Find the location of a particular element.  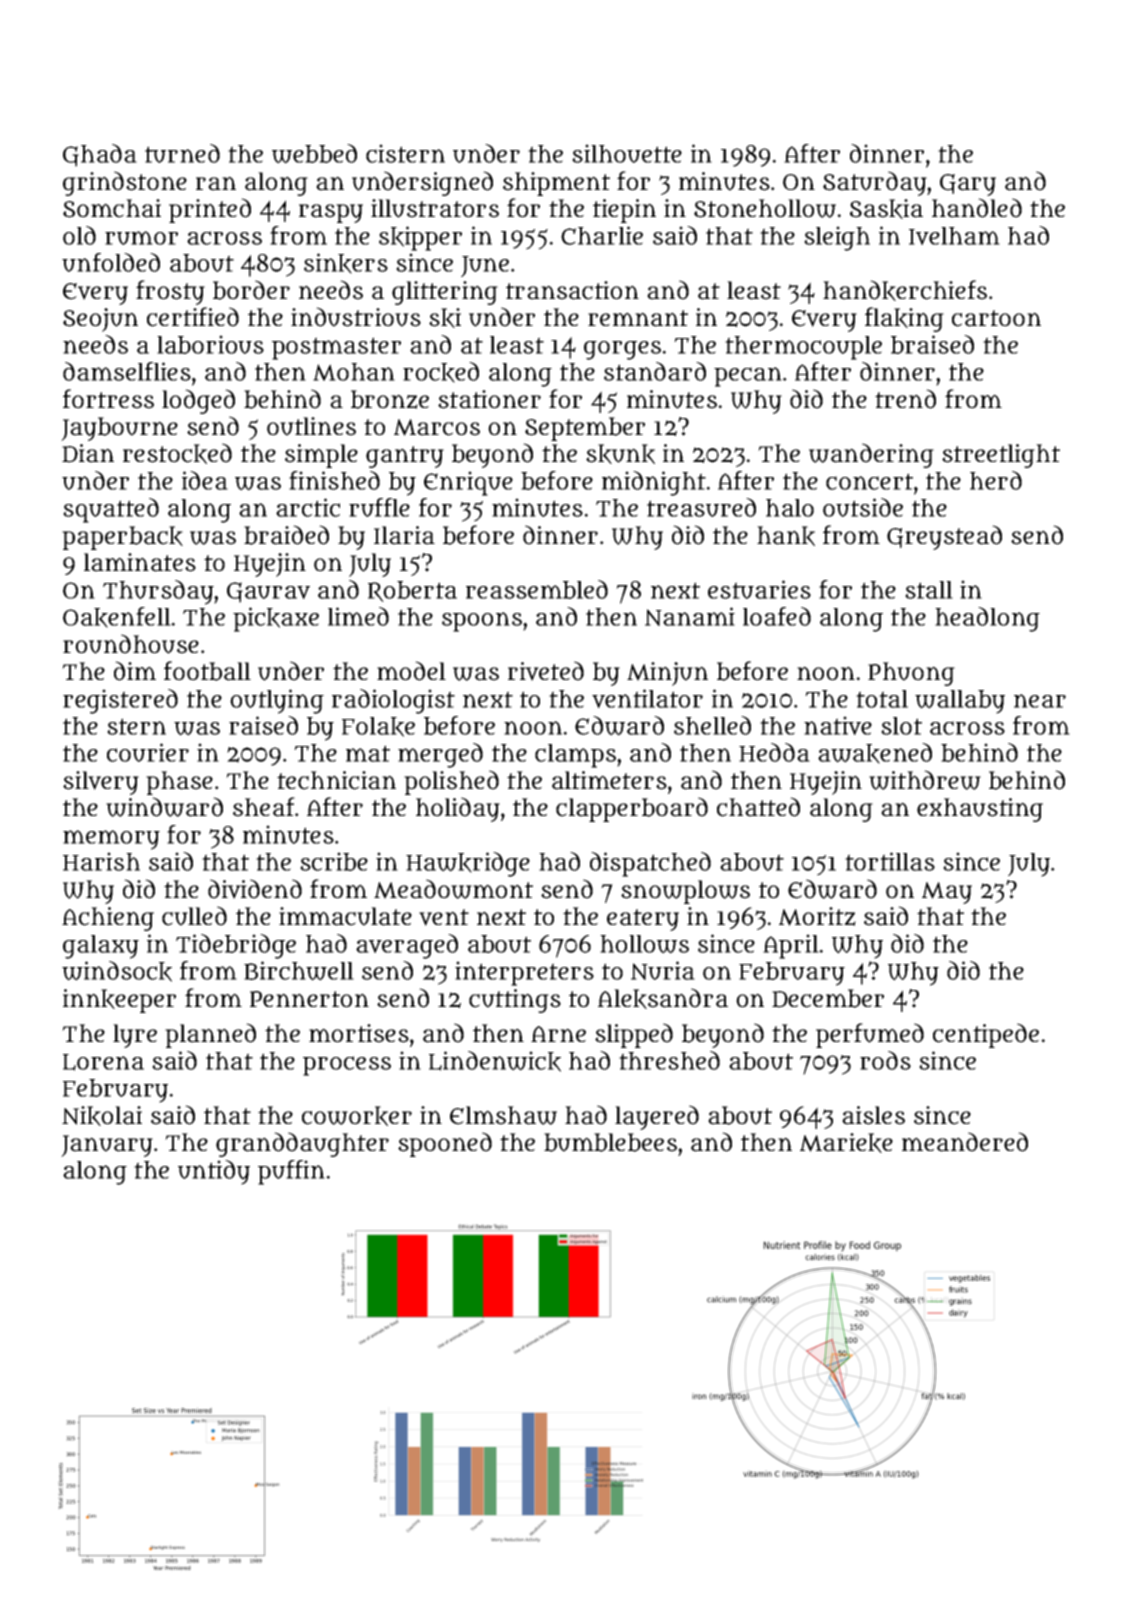

meandered is located at coordinates (965, 1142).
